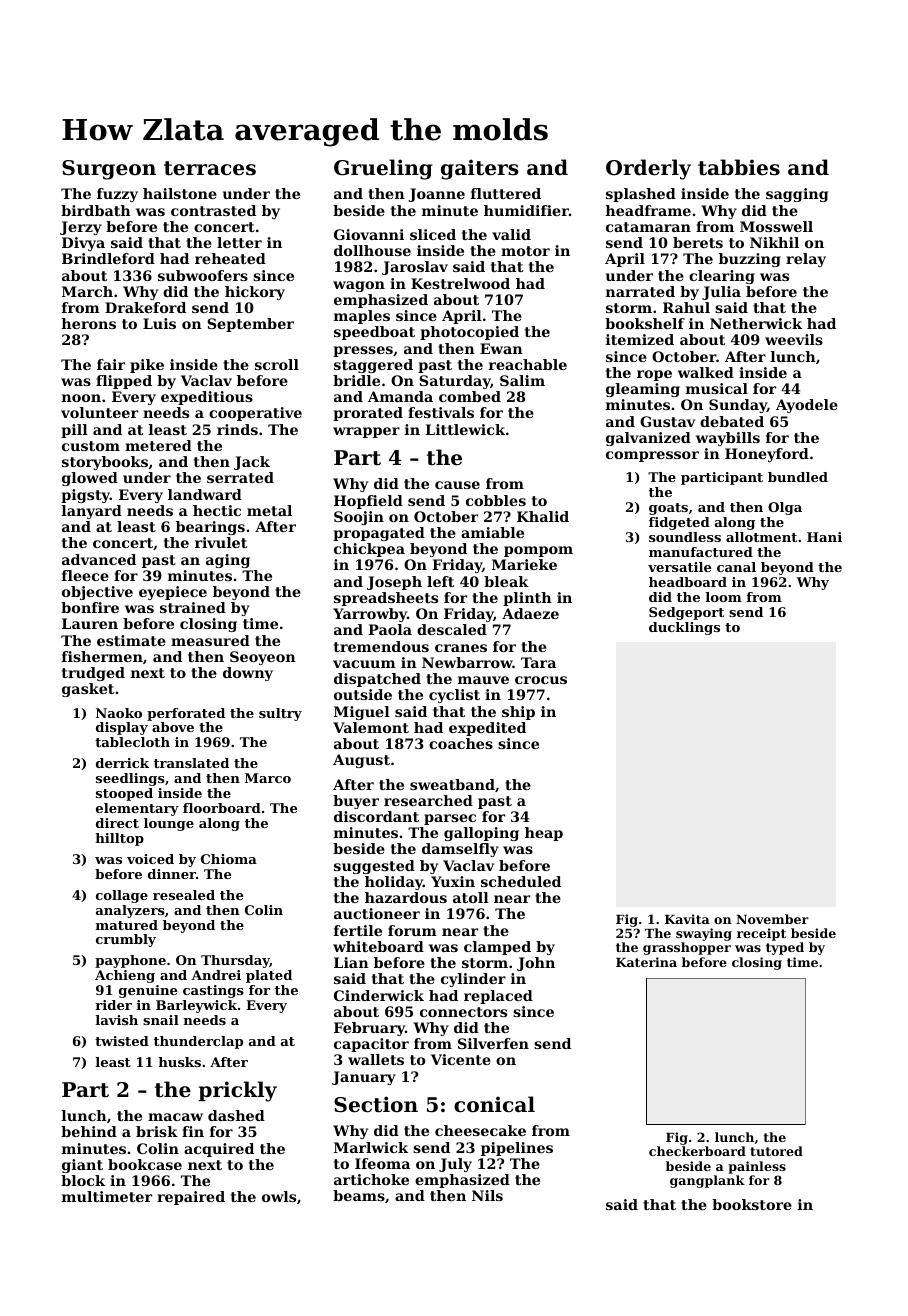  Describe the element at coordinates (461, 1059) in the image. I see `Vicente` at that location.
